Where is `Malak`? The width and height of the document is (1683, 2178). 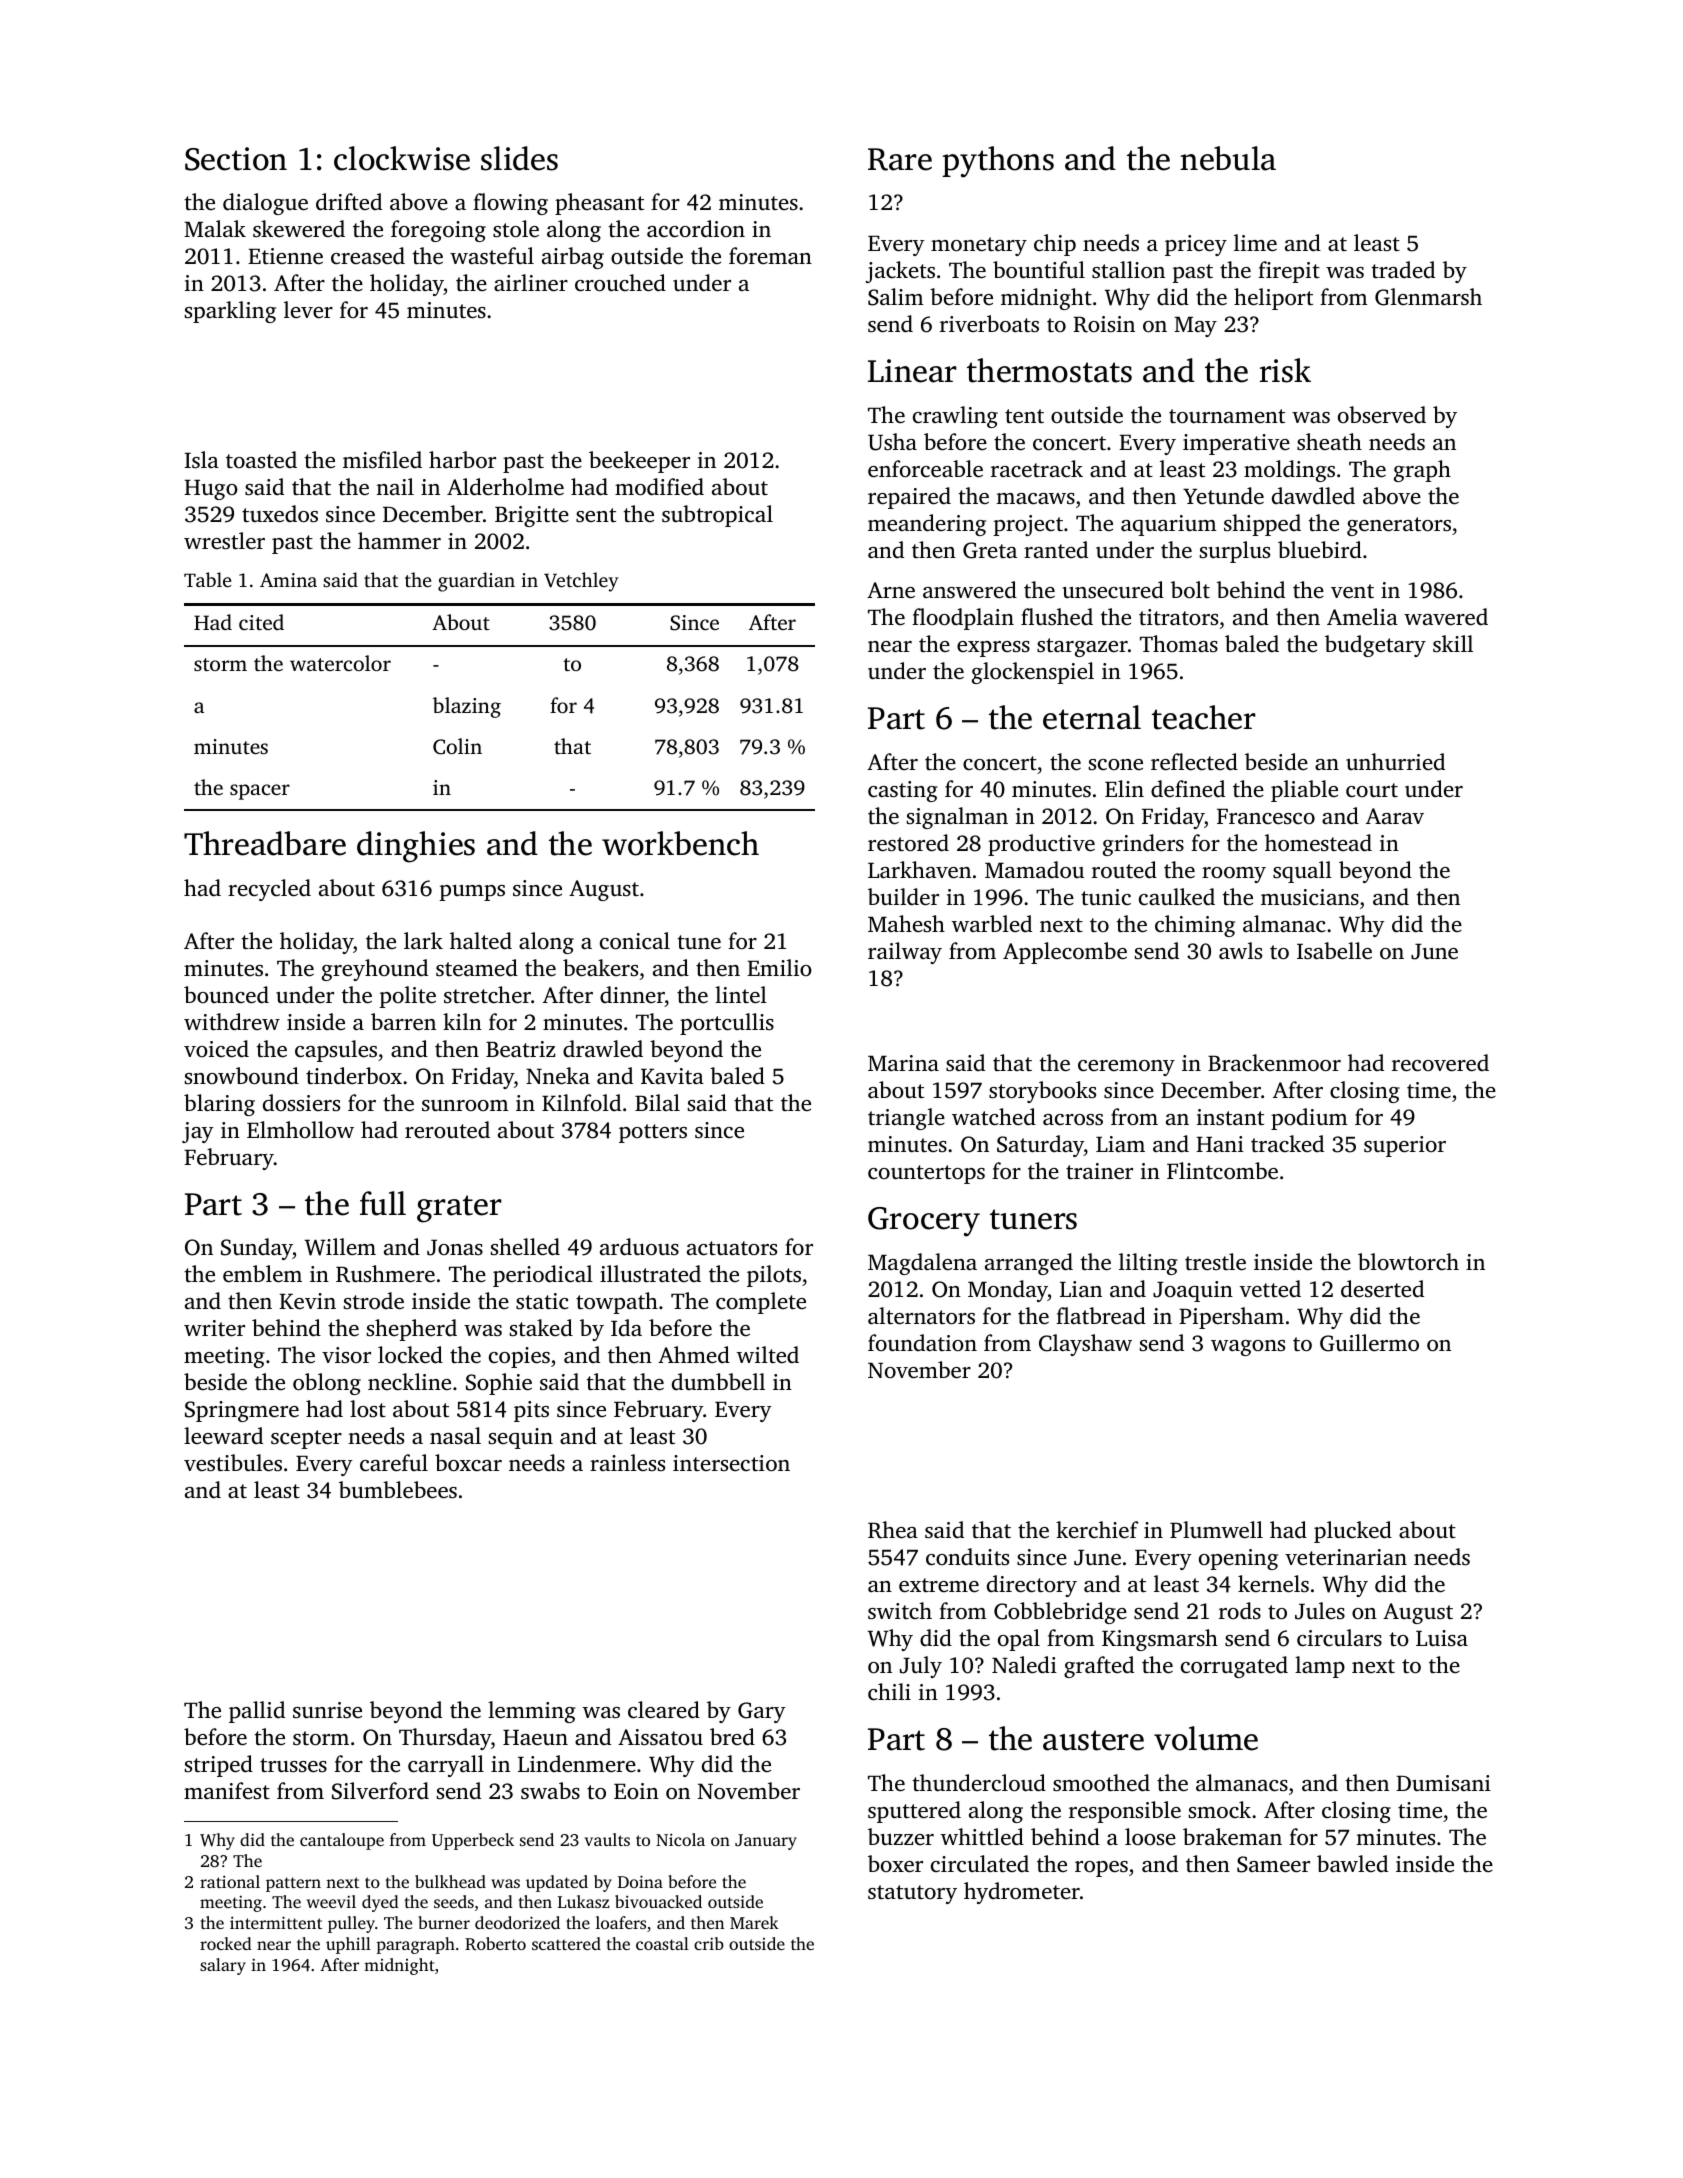
Malak is located at coordinates (215, 228).
